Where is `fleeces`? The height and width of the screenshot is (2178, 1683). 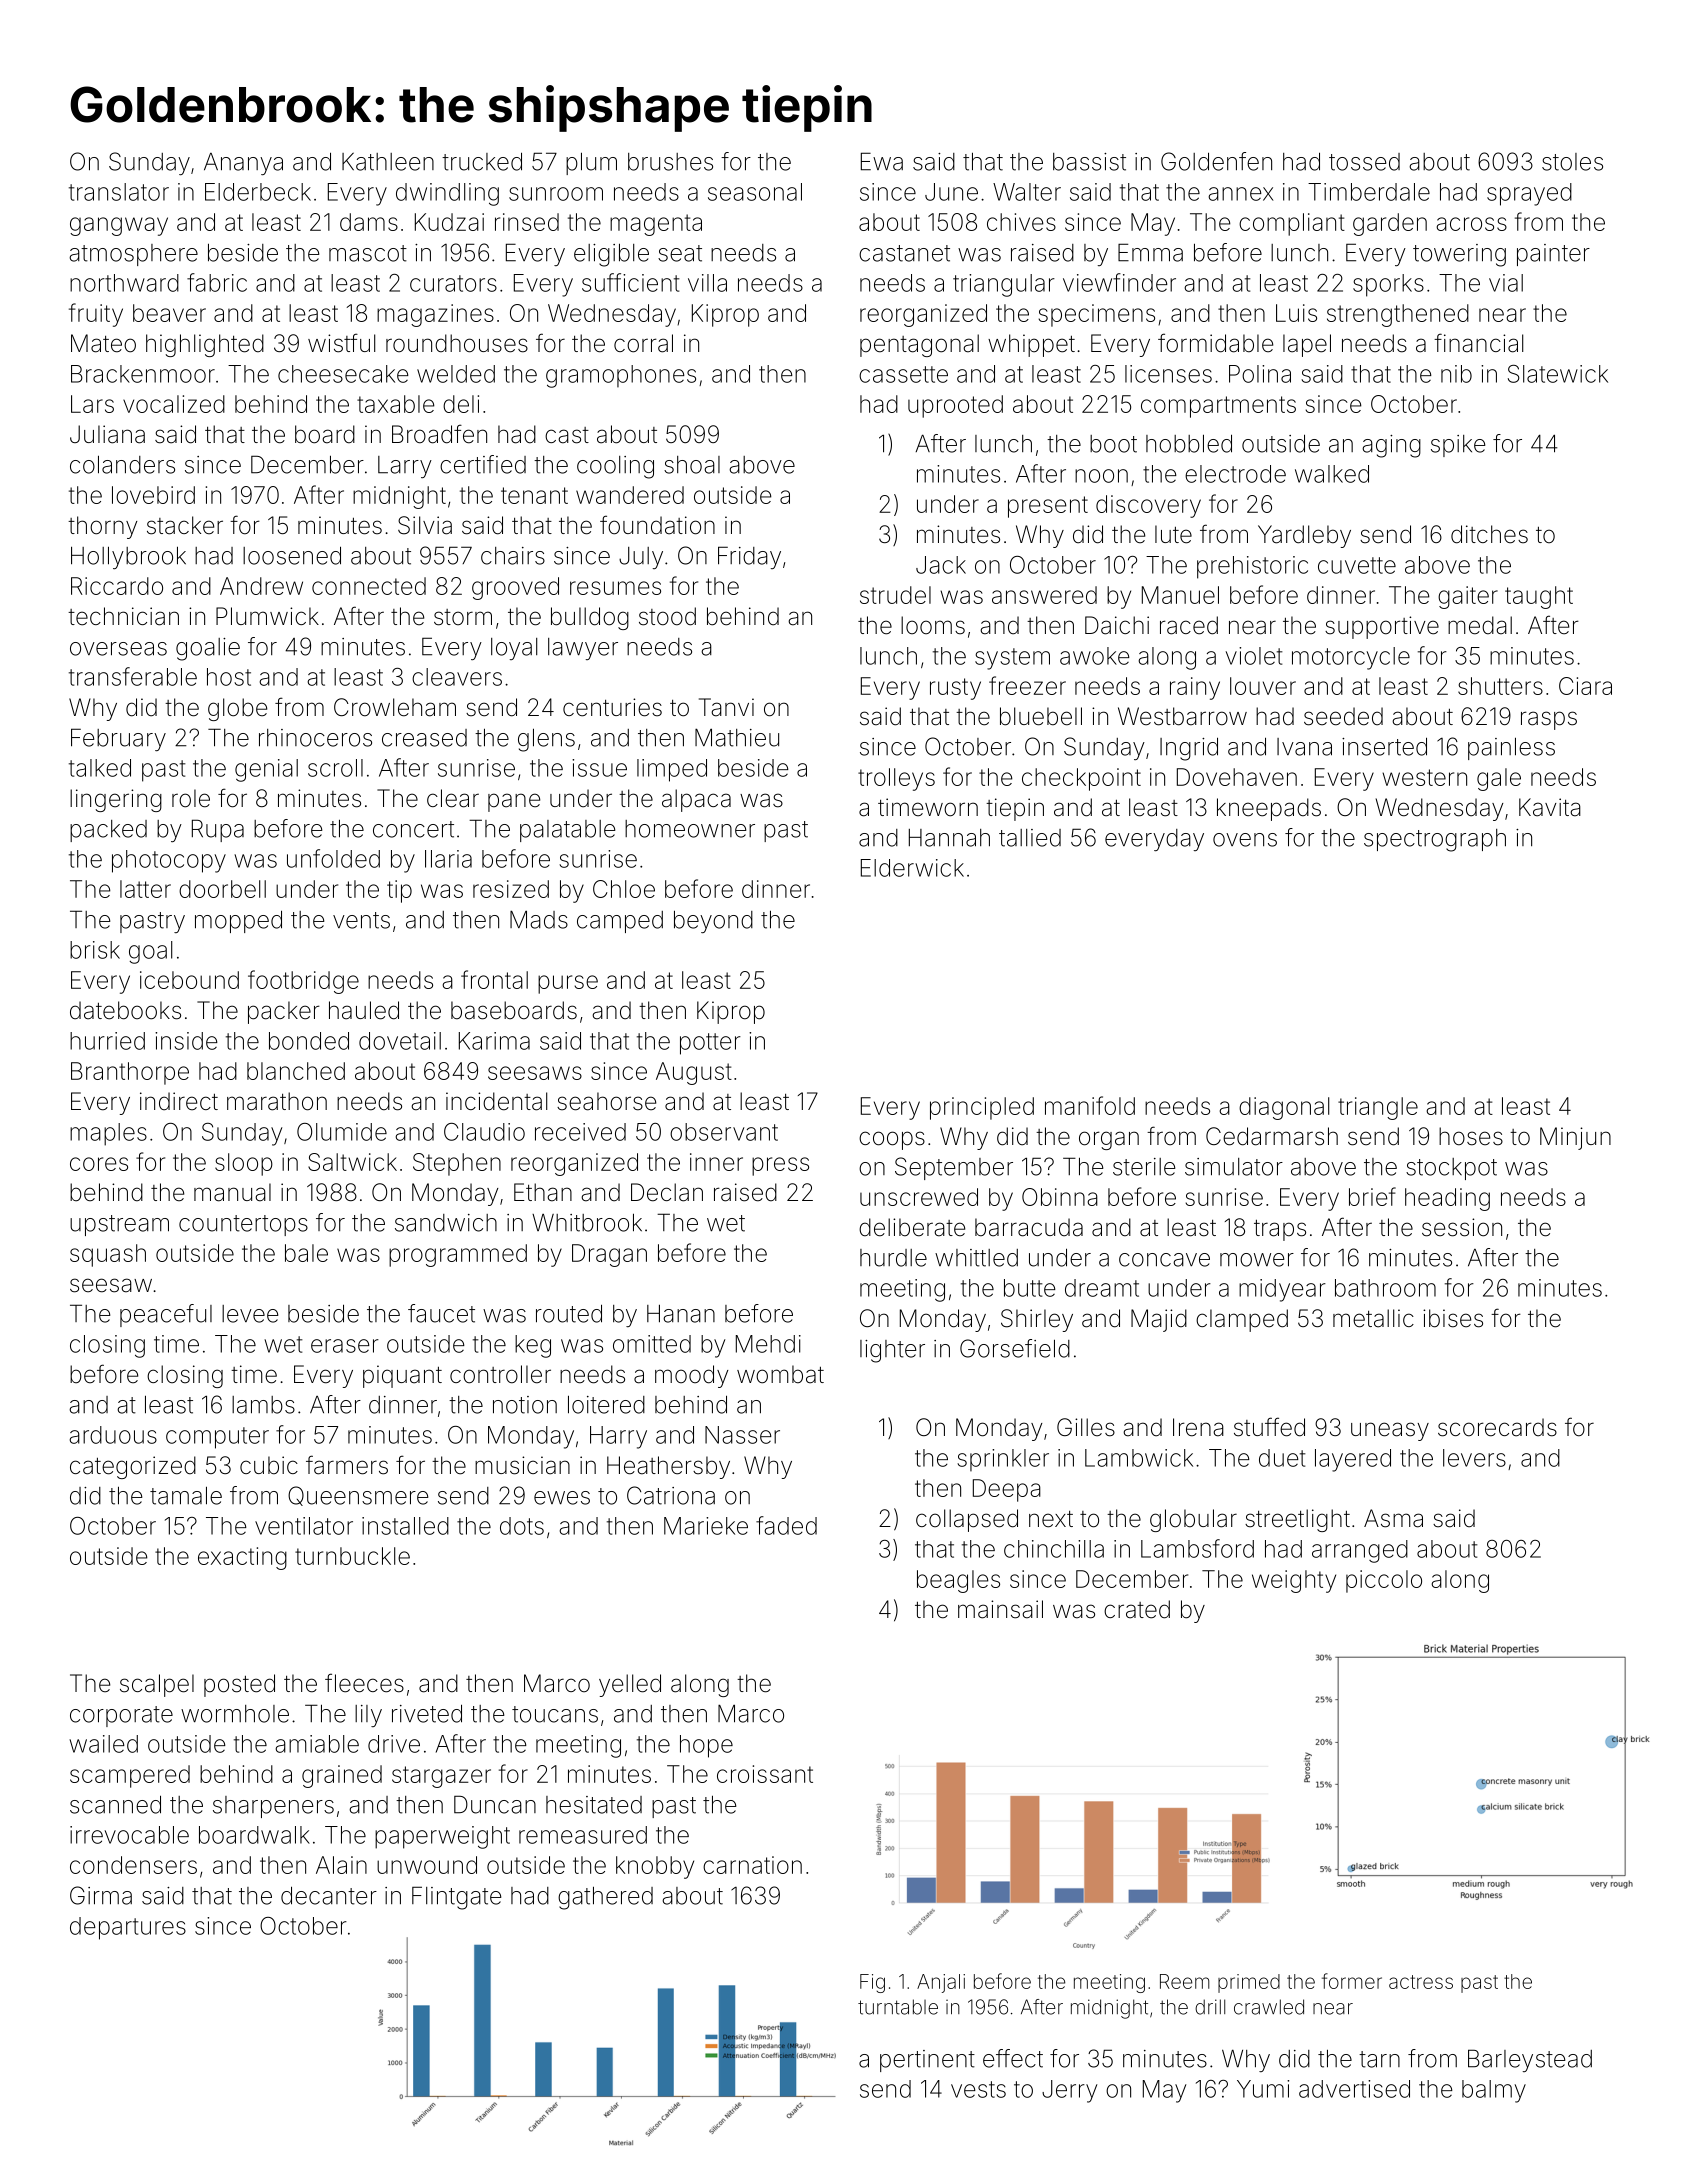 fleeces is located at coordinates (364, 1683).
